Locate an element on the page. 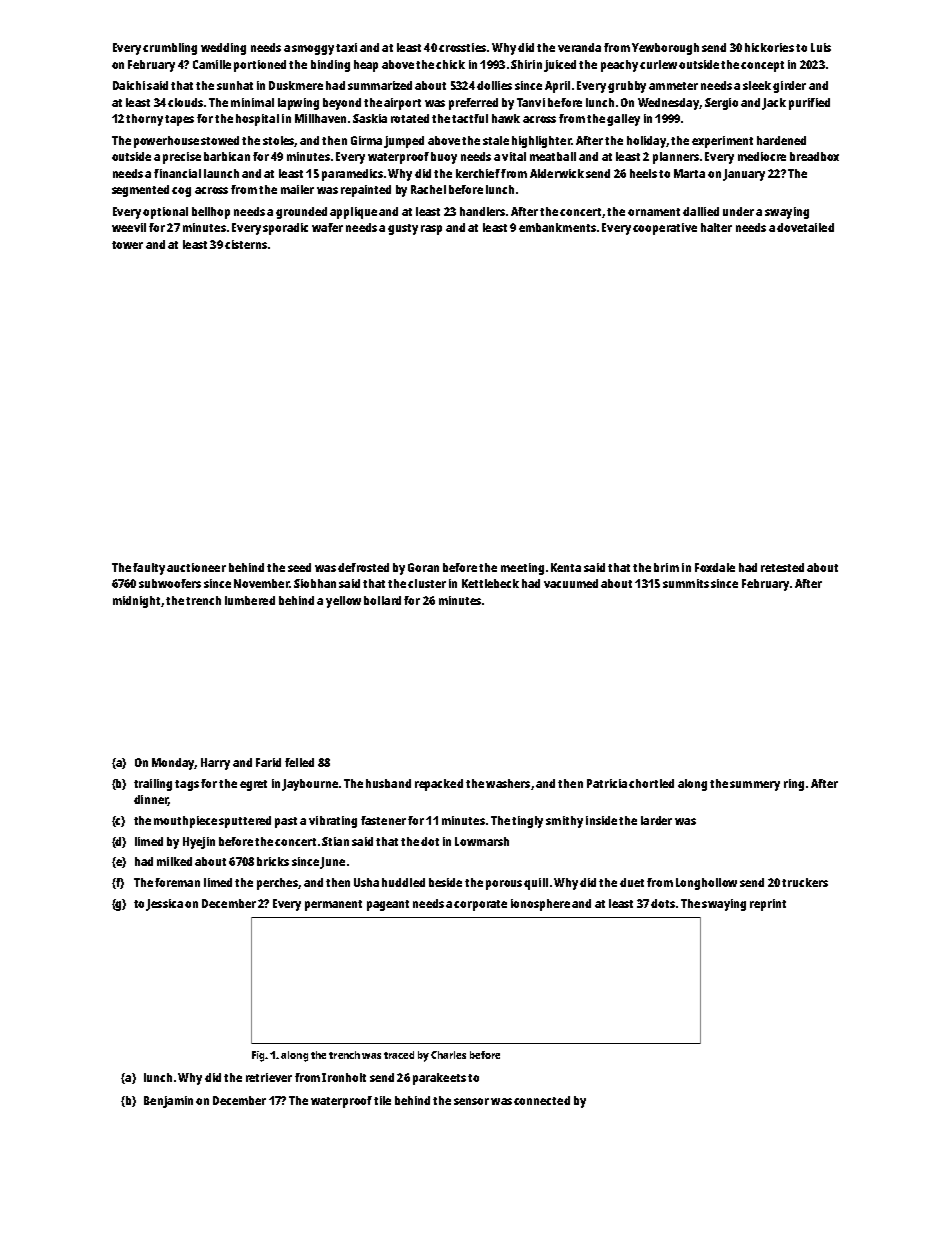  tower is located at coordinates (127, 245).
